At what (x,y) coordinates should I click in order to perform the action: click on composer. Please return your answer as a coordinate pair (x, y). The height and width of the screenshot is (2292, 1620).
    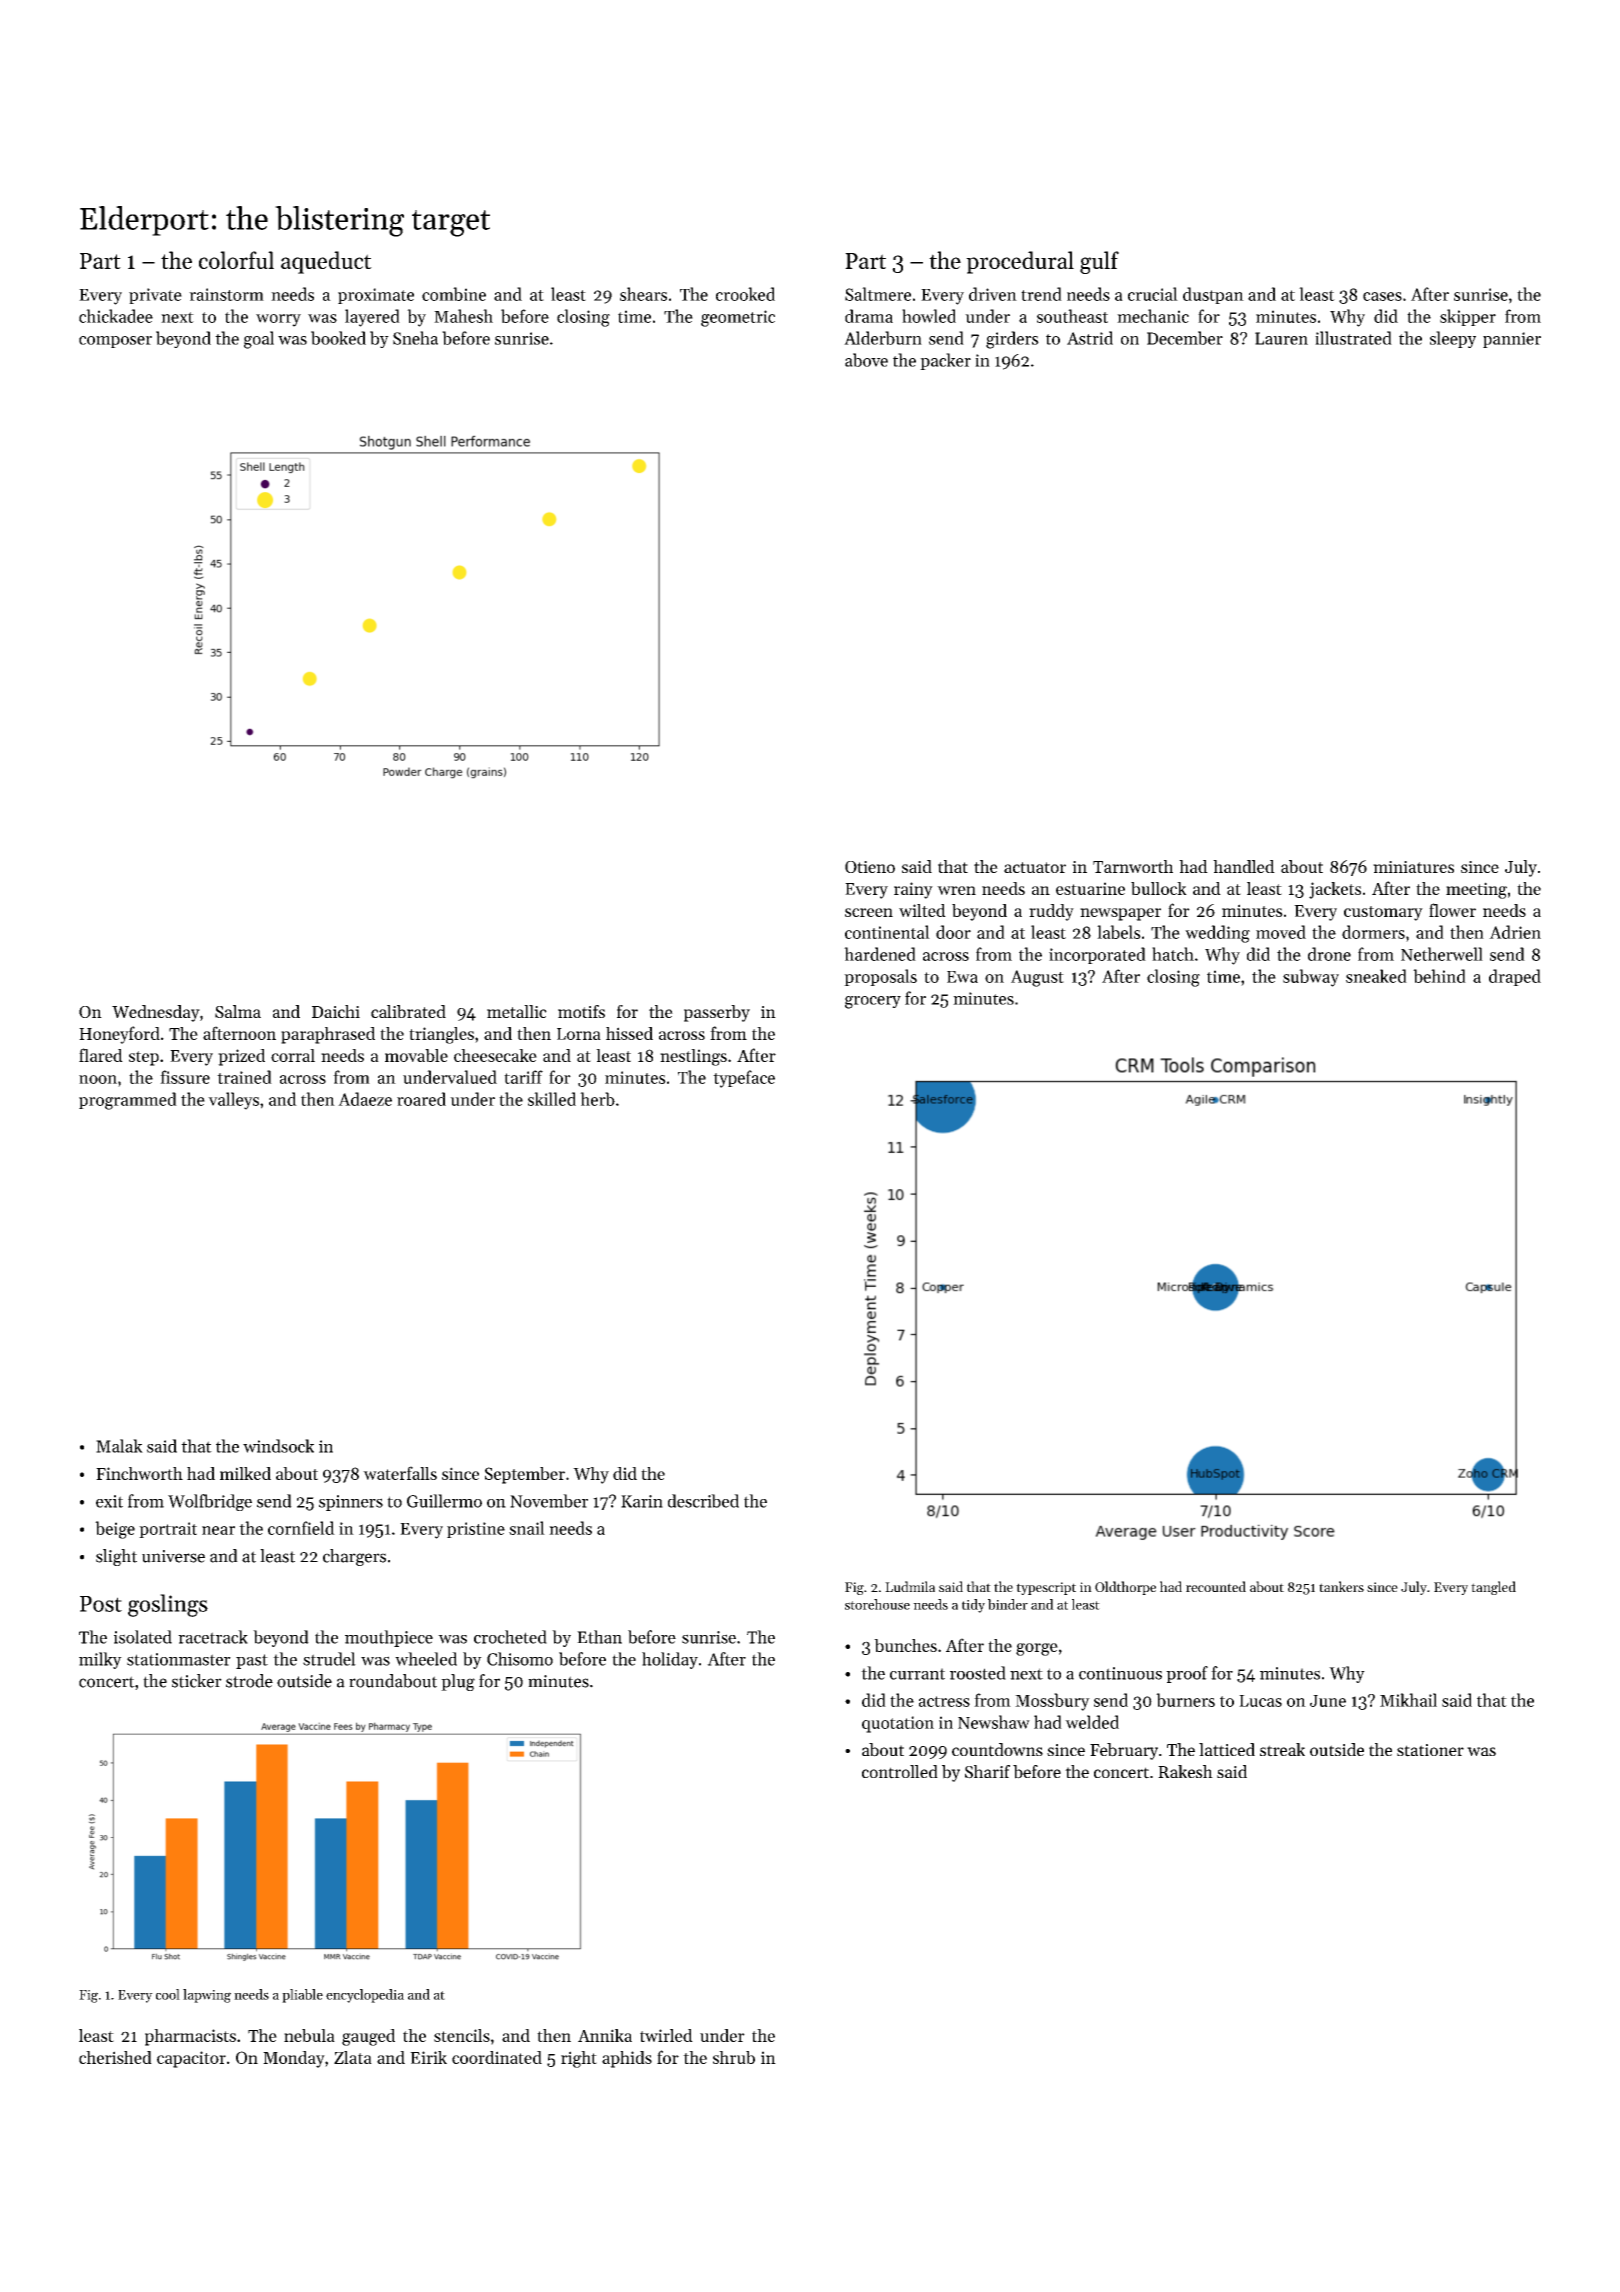
    Looking at the image, I should click on (115, 342).
